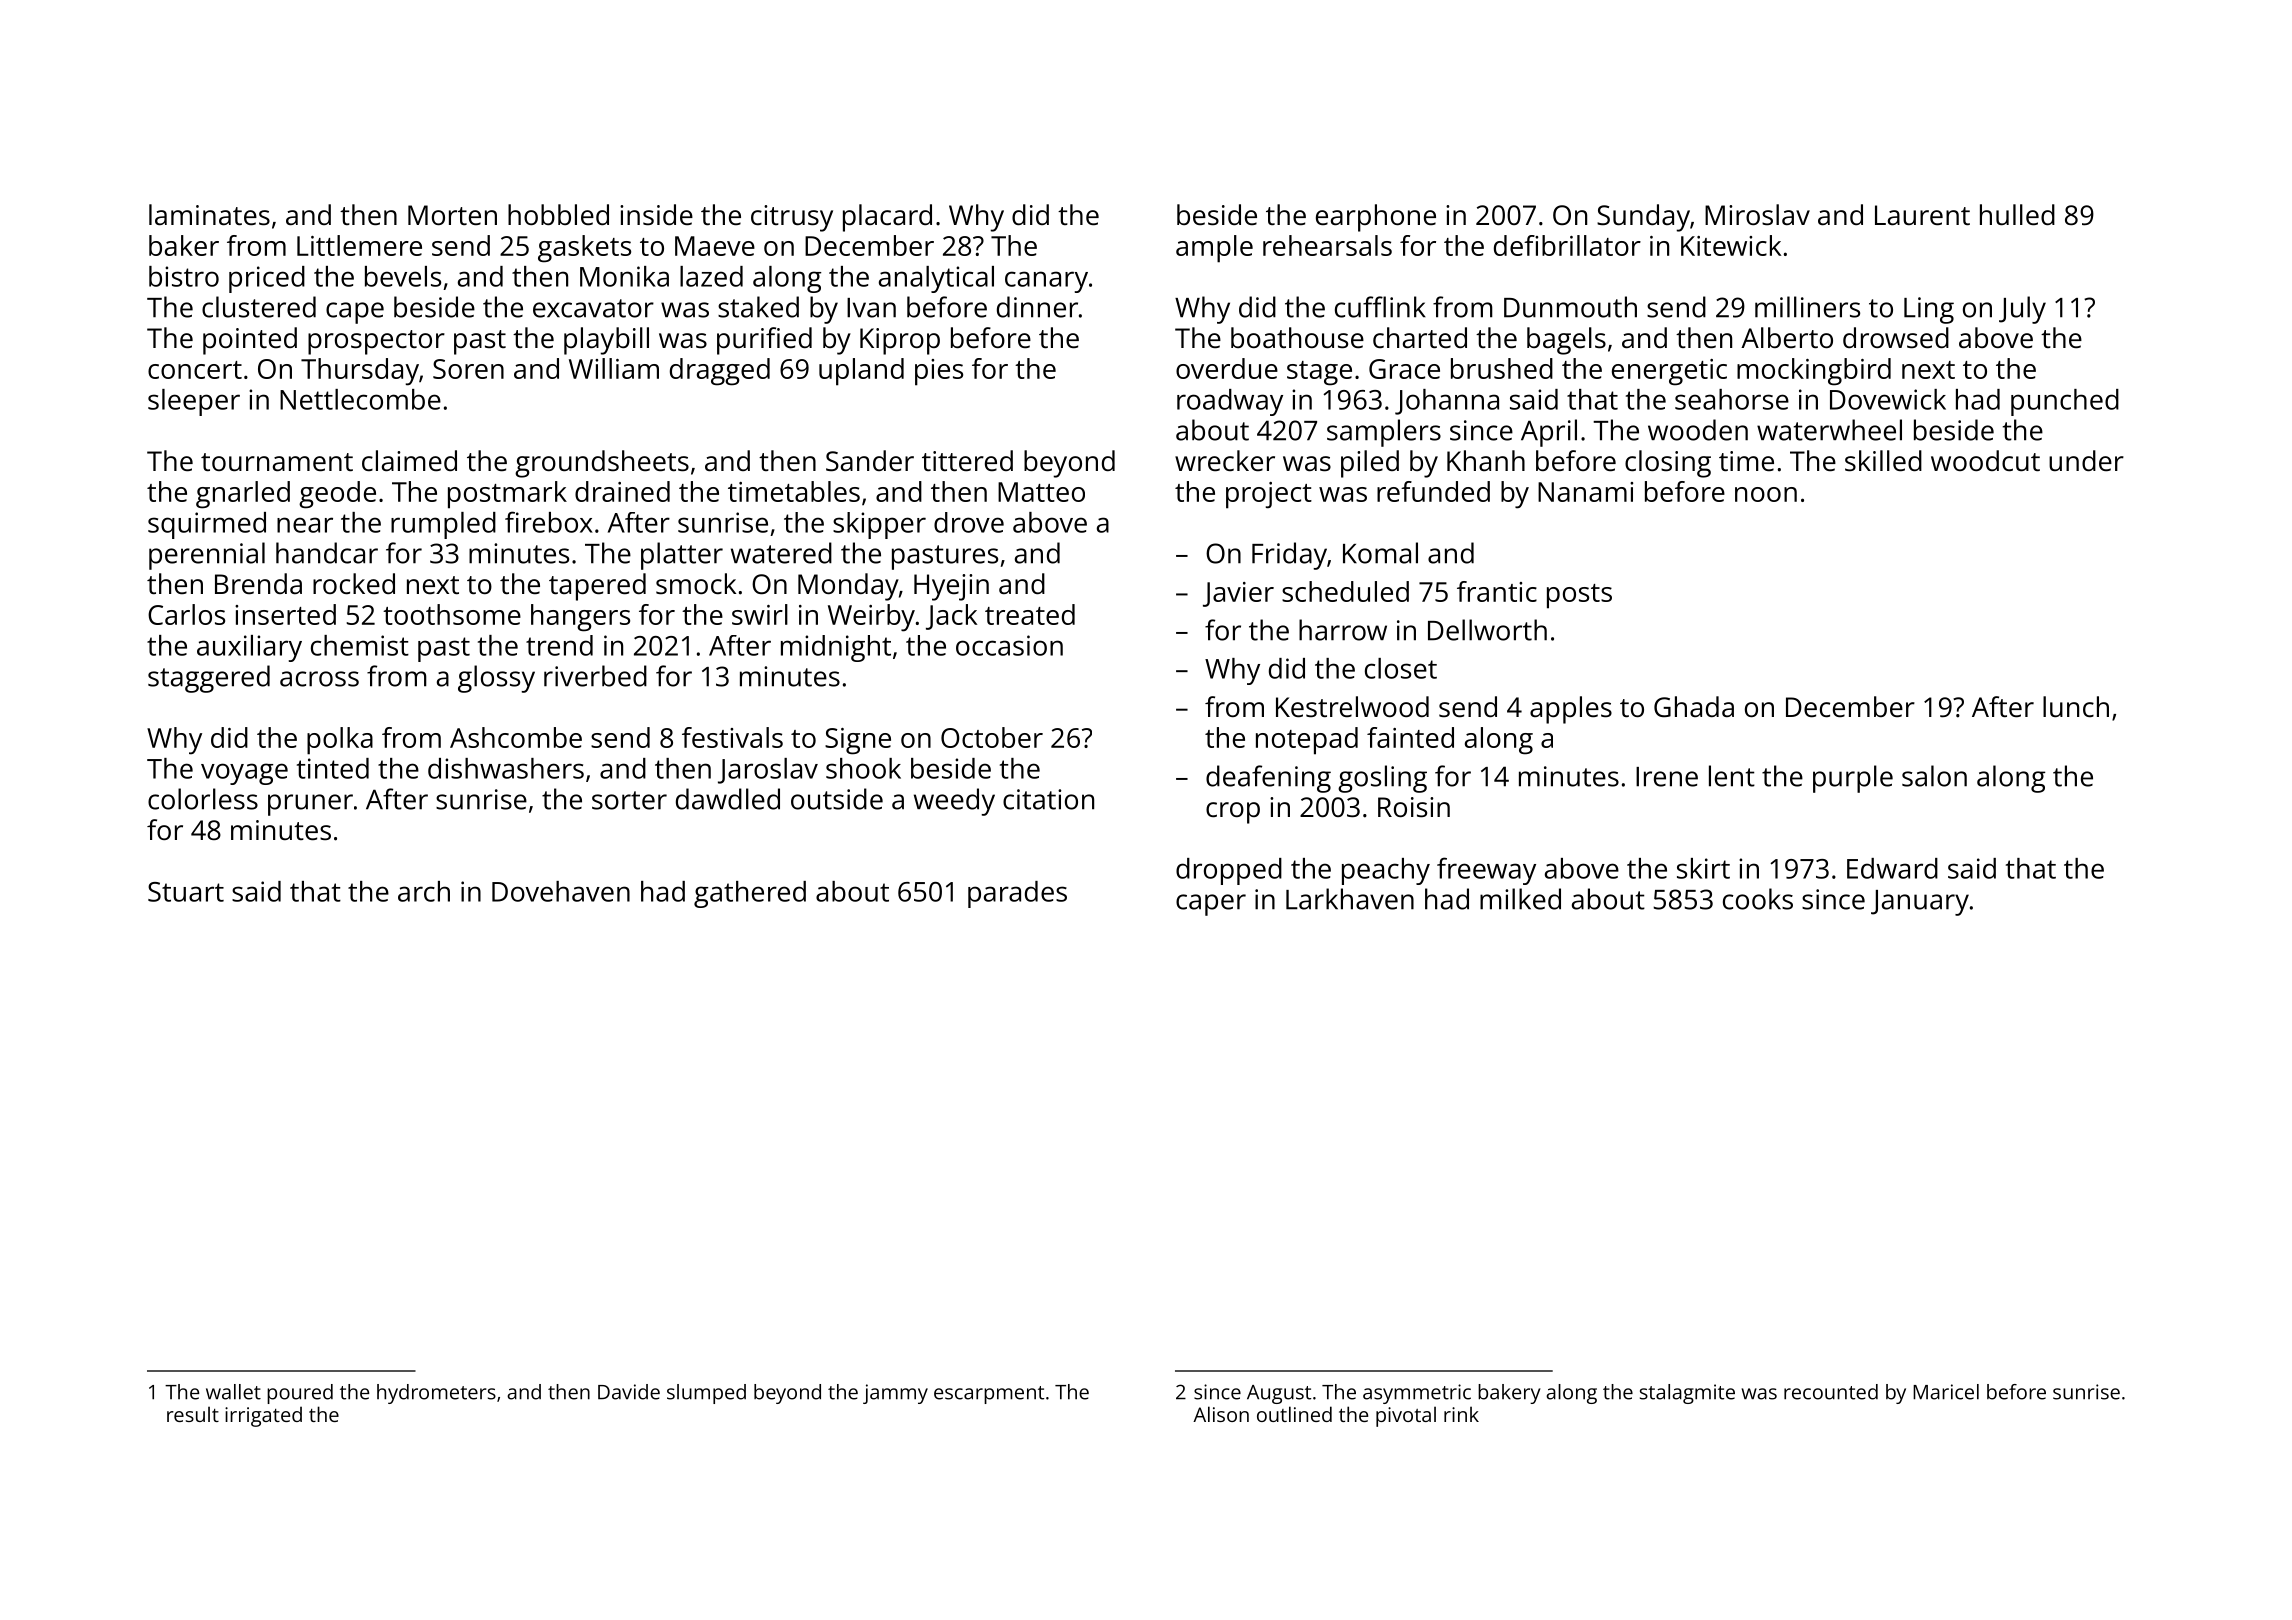 The width and height of the screenshot is (2292, 1620). Describe the element at coordinates (1410, 737) in the screenshot. I see `fainted` at that location.
